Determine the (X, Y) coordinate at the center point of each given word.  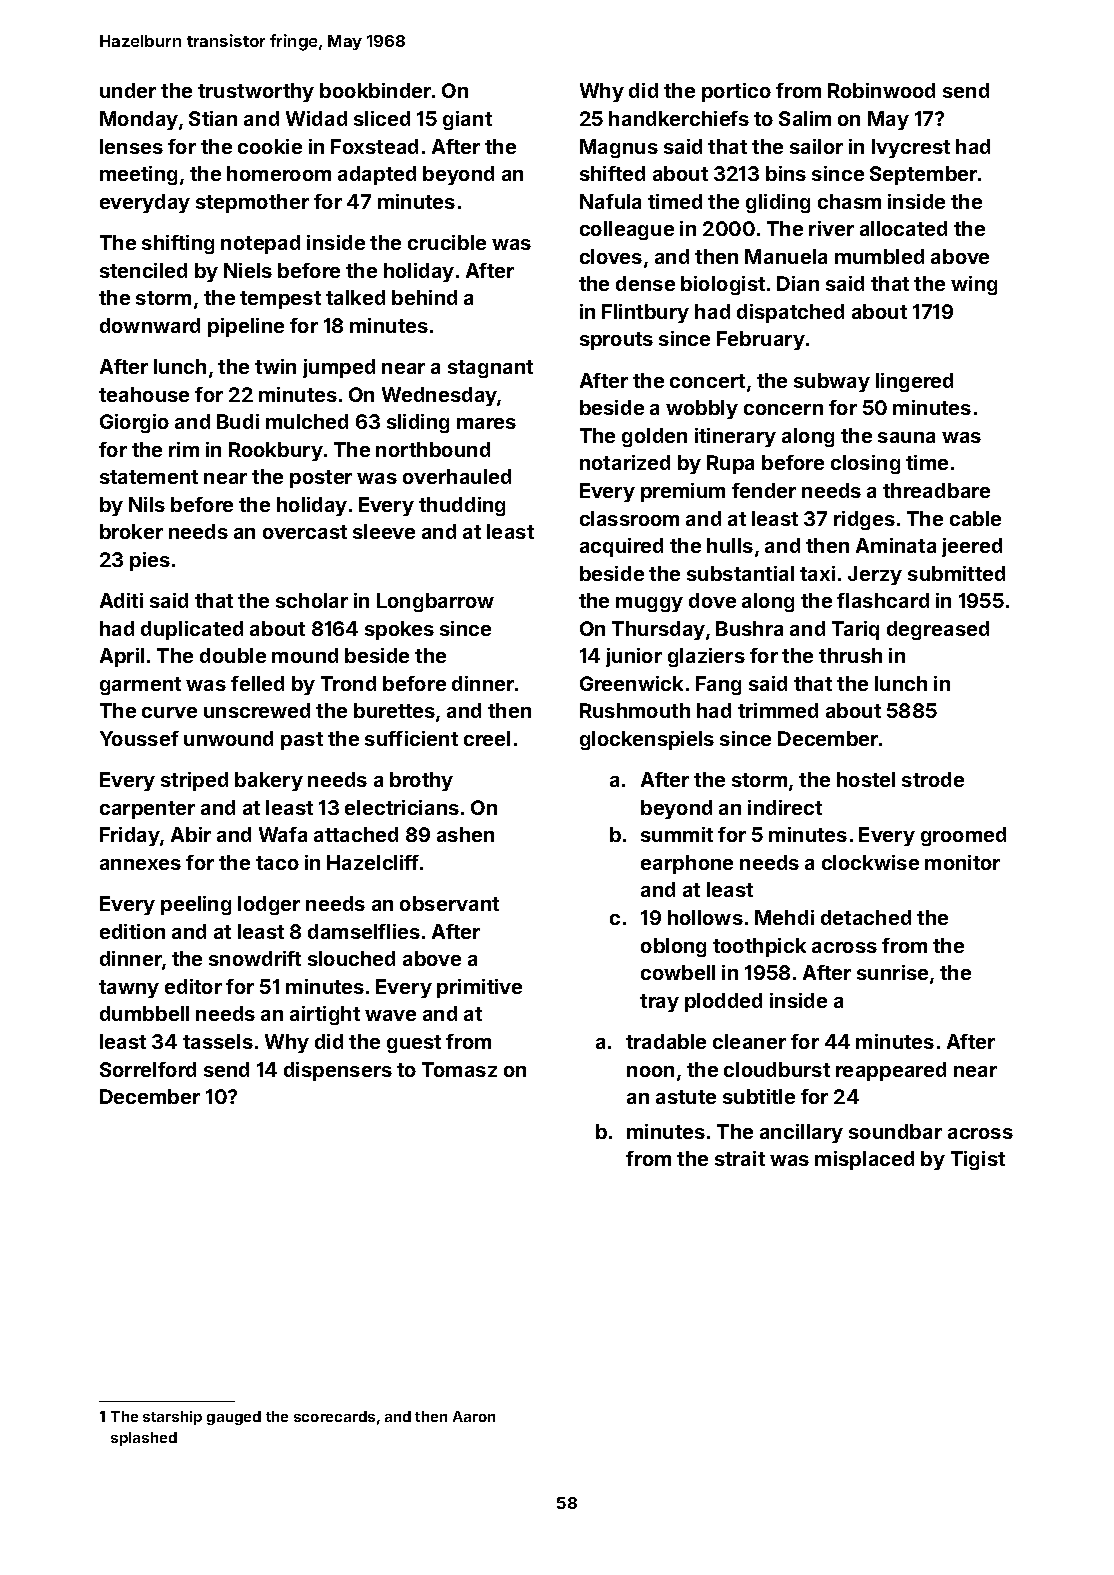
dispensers (338, 1071)
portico (736, 92)
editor (193, 986)
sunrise (892, 972)
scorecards (334, 1416)
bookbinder (375, 90)
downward (150, 325)
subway (832, 382)
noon (650, 1071)
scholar (312, 600)
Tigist (978, 1160)
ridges (864, 520)
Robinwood (881, 90)
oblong (673, 947)
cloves (611, 256)
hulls (730, 545)
